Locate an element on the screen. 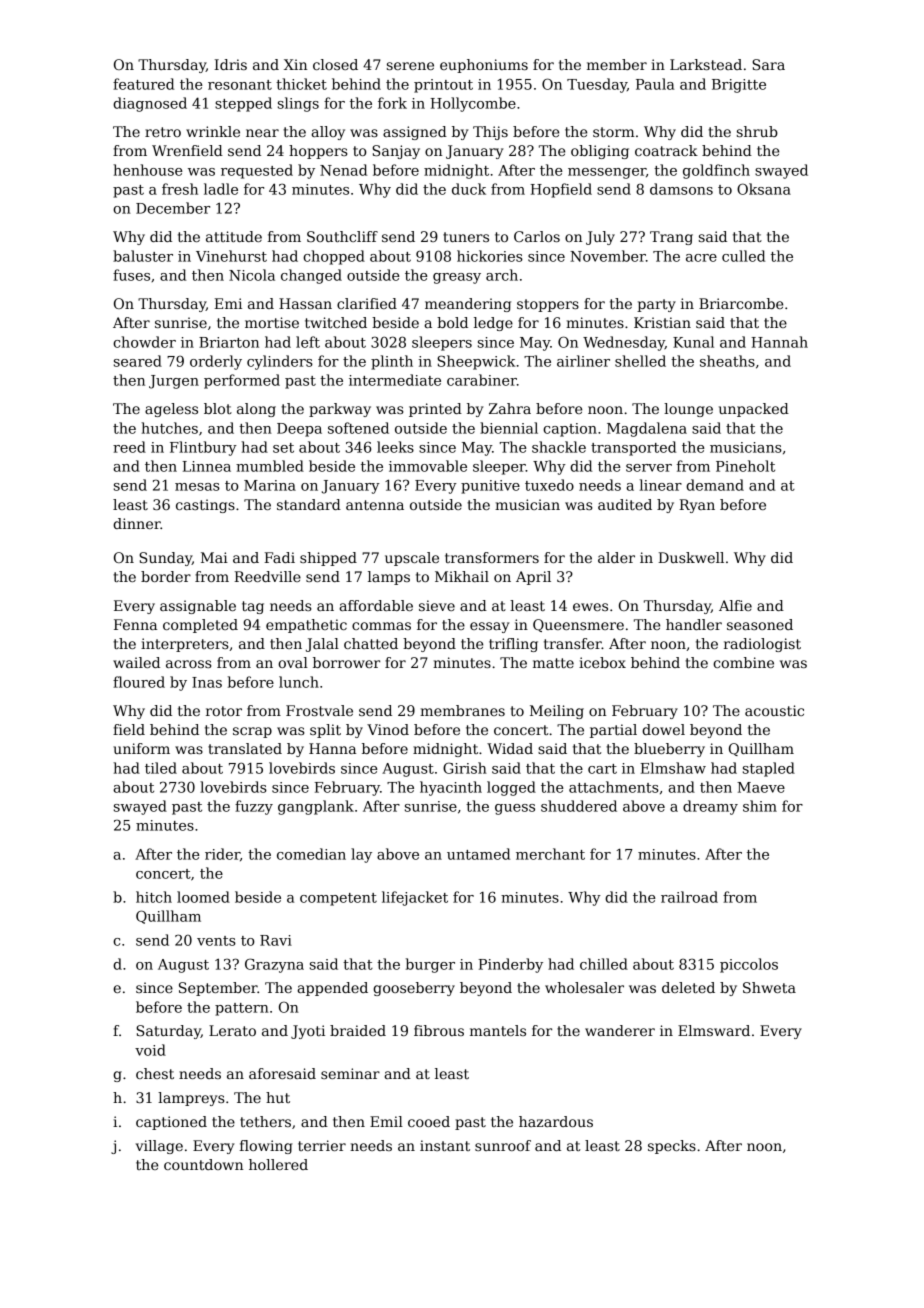  Sanjay is located at coordinates (396, 152).
